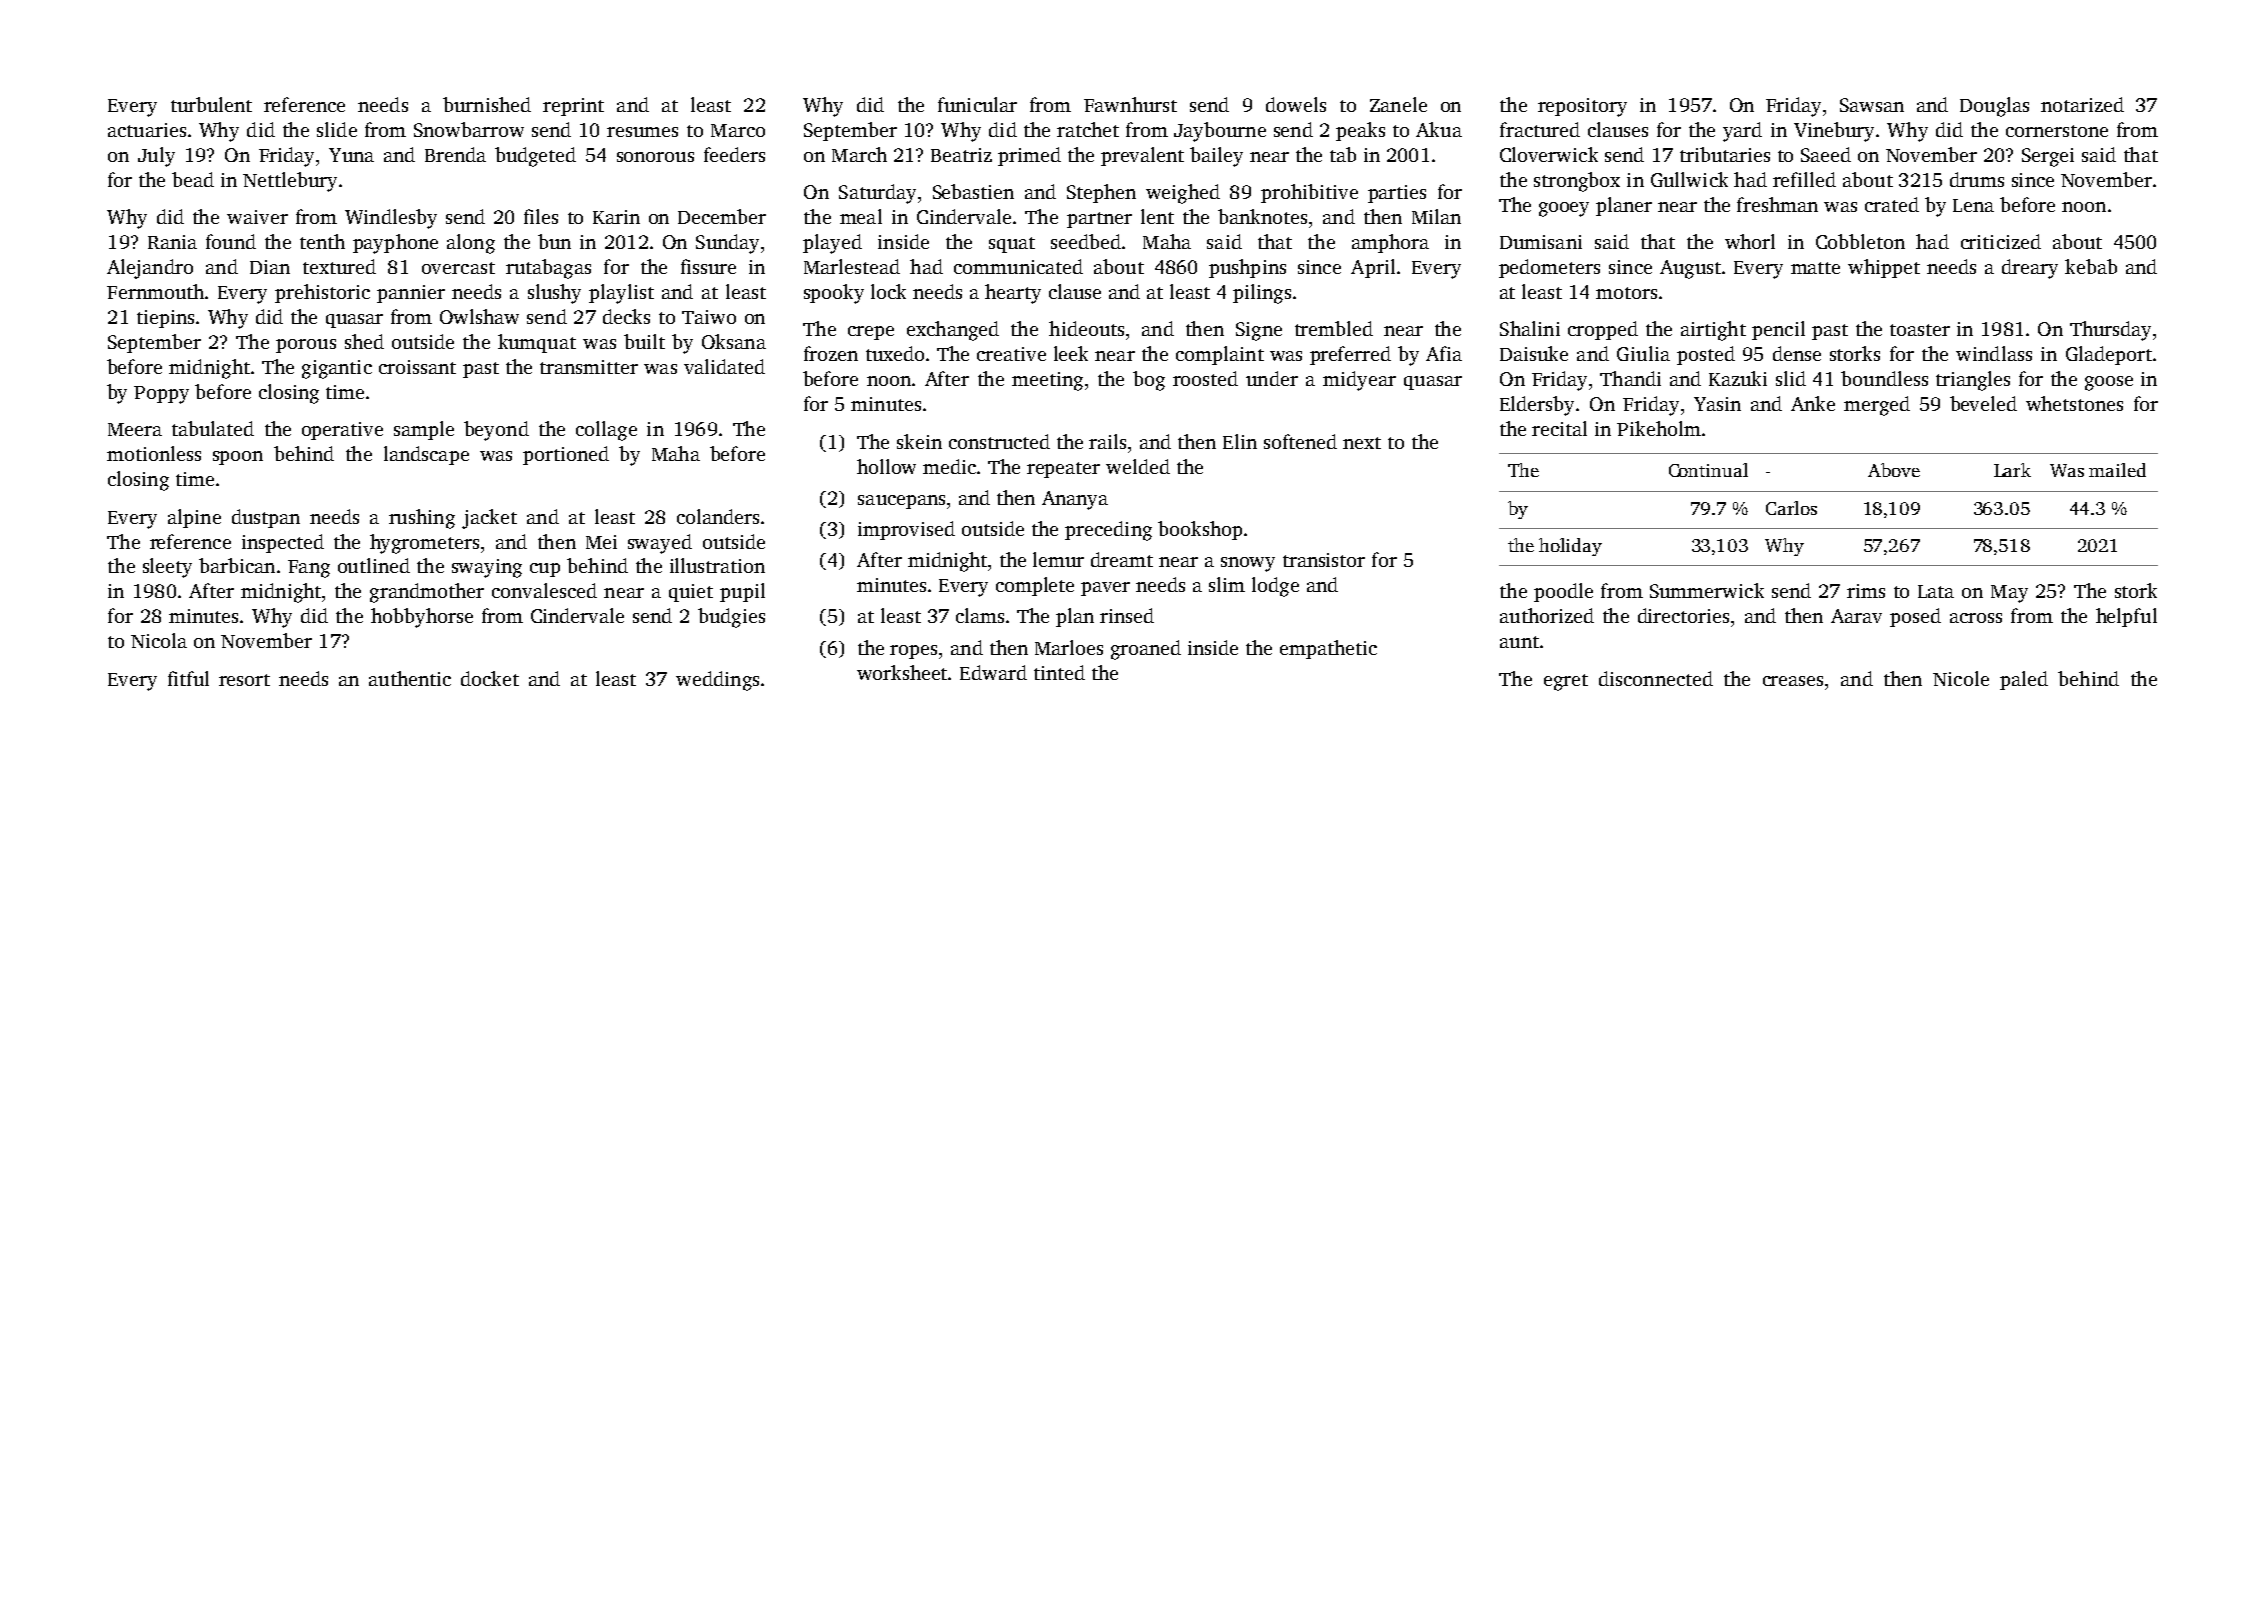 The height and width of the page is (1601, 2265). Describe the element at coordinates (194, 518) in the page. I see `alpine` at that location.
